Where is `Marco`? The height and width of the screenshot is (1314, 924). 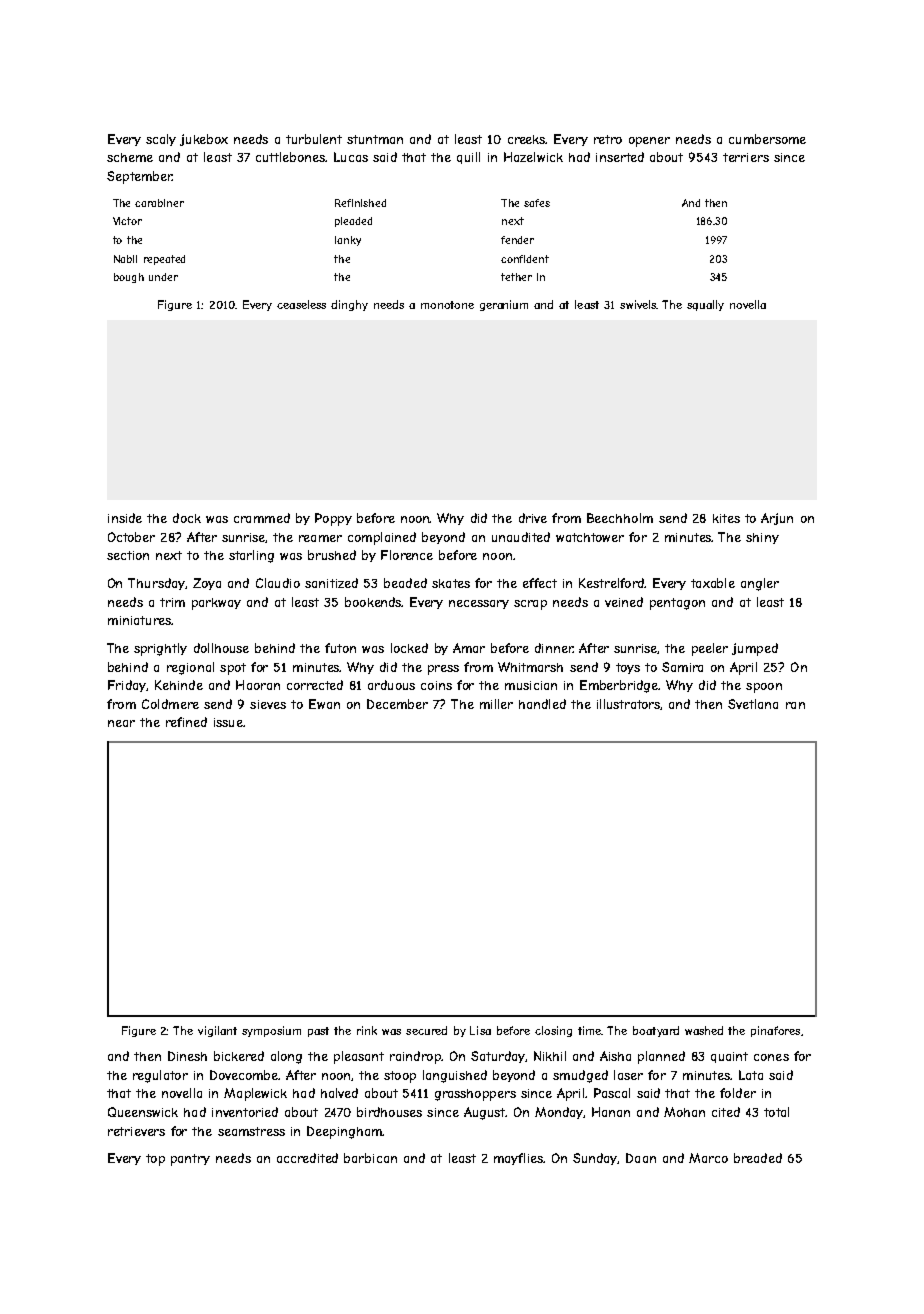
Marco is located at coordinates (708, 1158).
